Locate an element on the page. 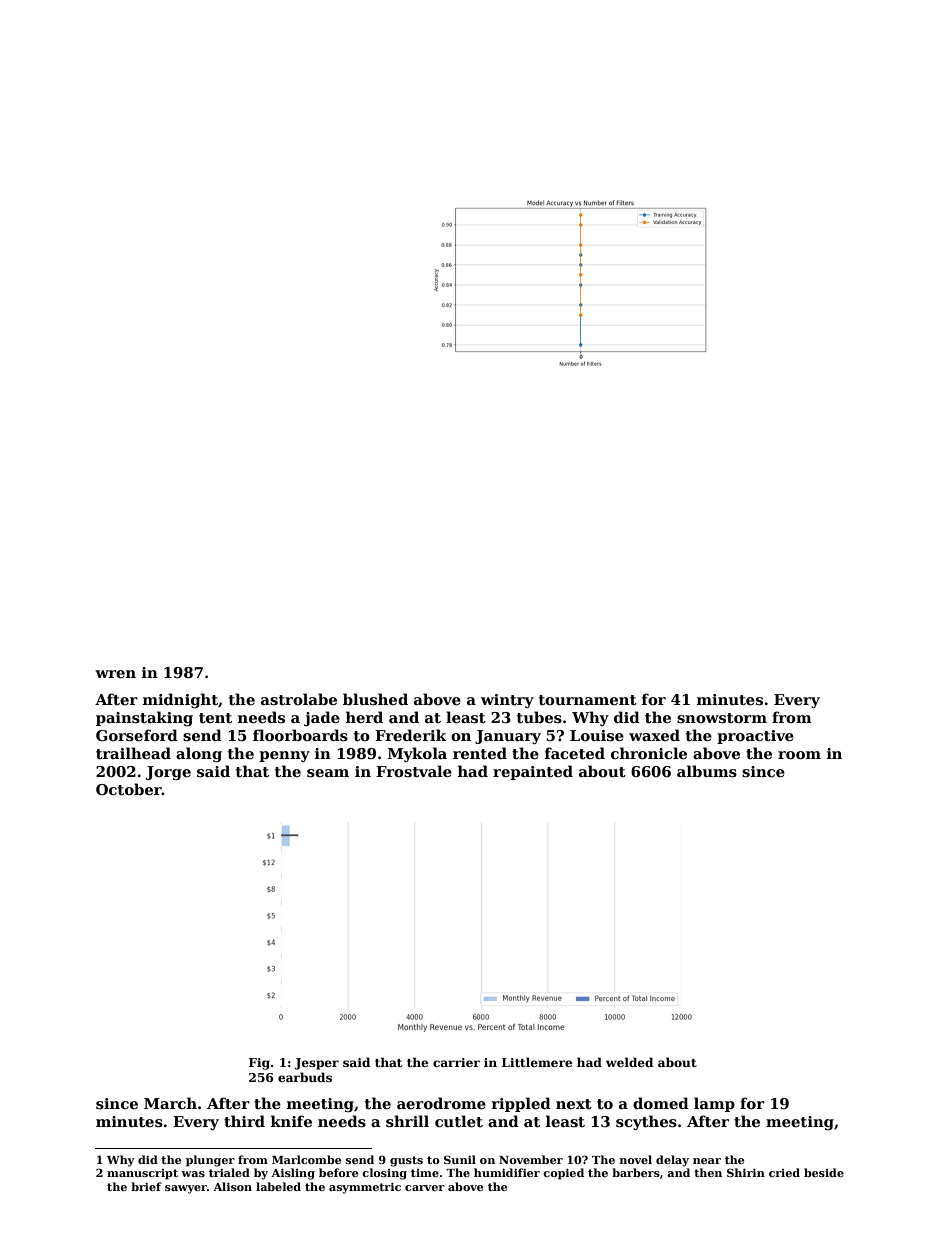 This page has width=952, height=1233. plunger is located at coordinates (210, 1161).
